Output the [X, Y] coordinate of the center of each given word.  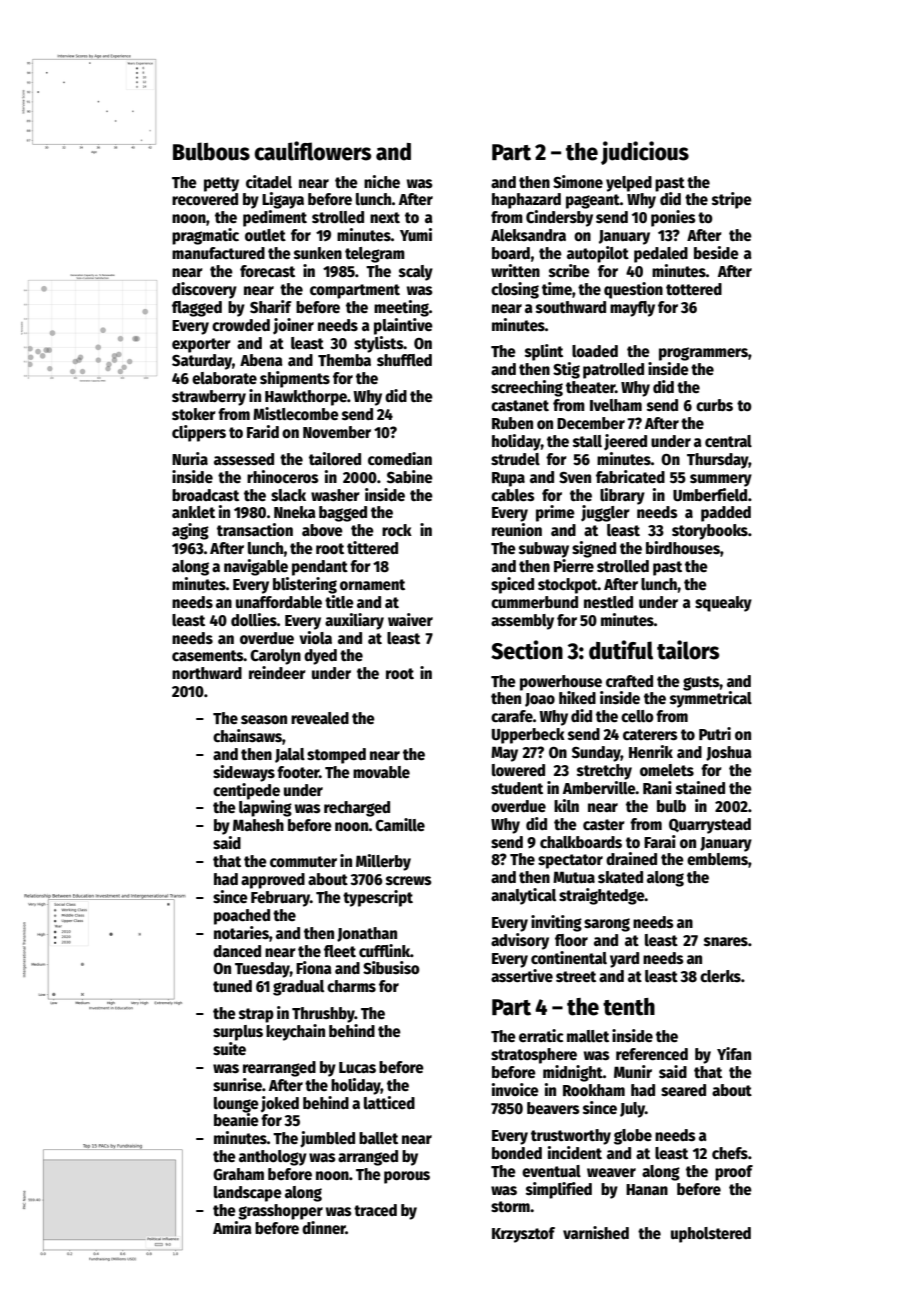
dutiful [621, 650]
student [517, 788]
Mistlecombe [296, 414]
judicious [645, 153]
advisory [520, 941]
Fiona [314, 967]
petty [221, 184]
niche [382, 182]
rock [397, 530]
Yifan [734, 1053]
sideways [244, 773]
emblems [717, 859]
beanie [236, 1120]
